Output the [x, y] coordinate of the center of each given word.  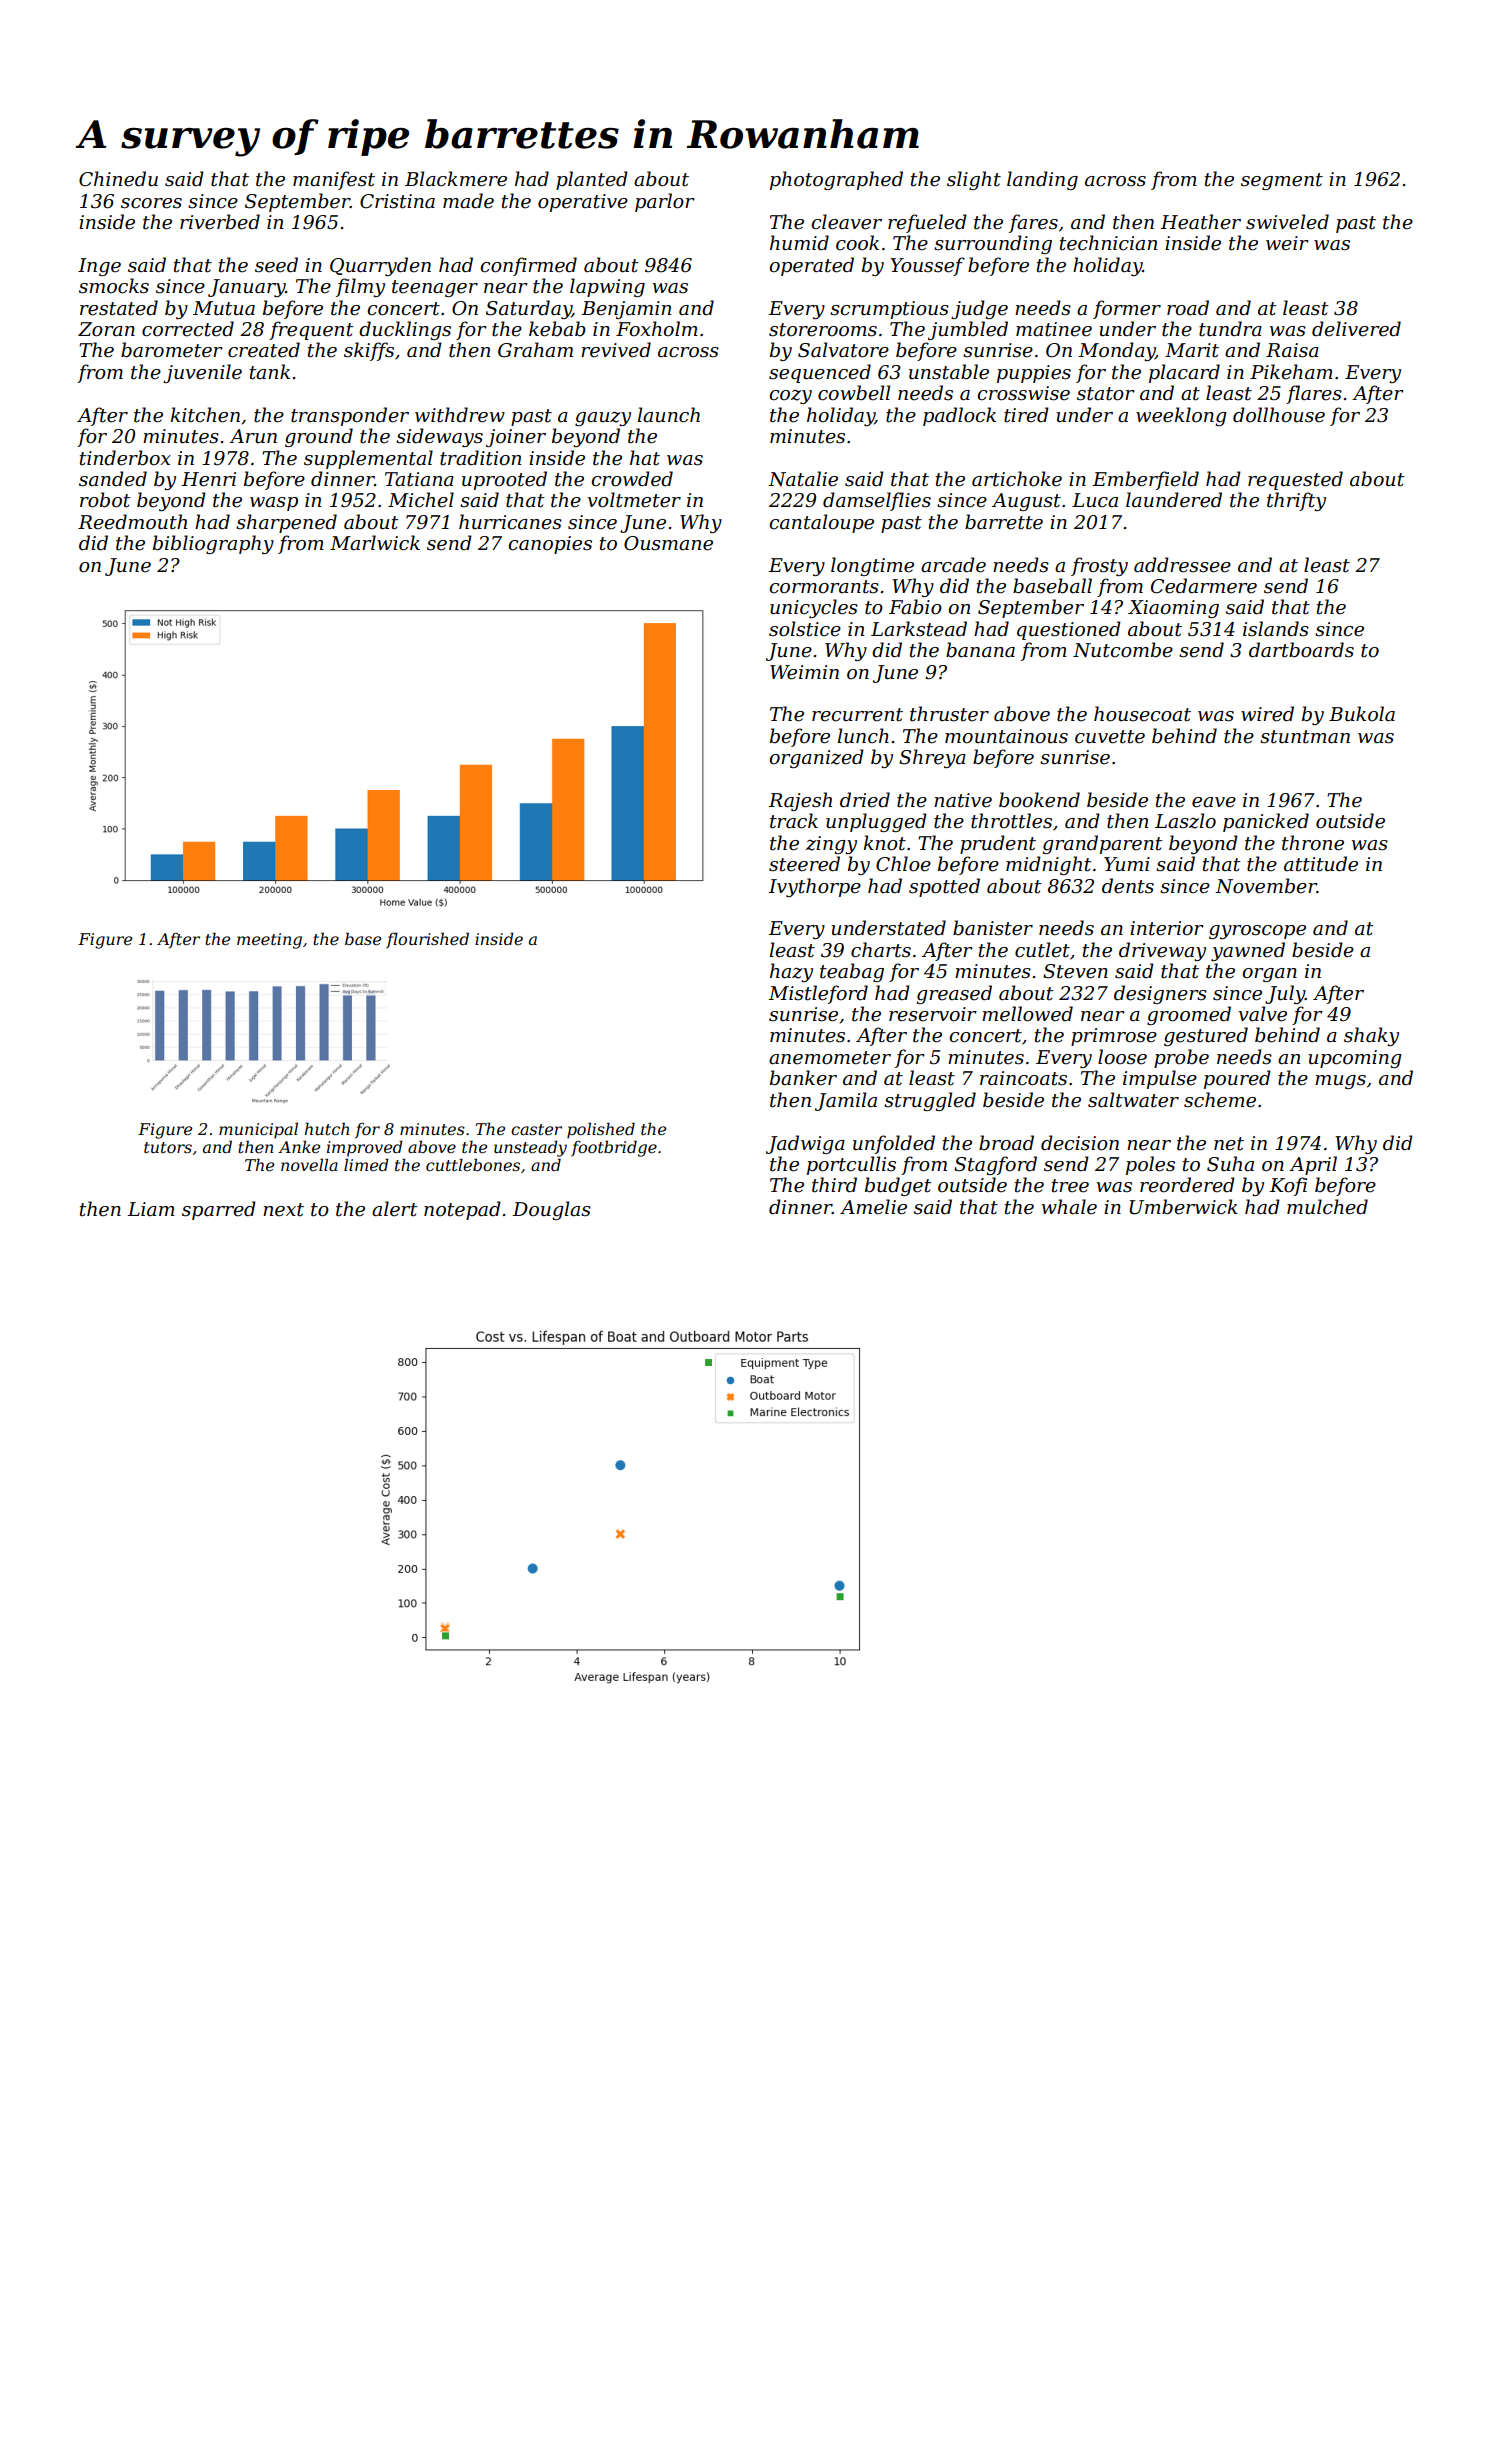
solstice [805, 629]
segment [1282, 181]
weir [1287, 243]
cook [857, 243]
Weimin [804, 672]
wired [1267, 714]
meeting [269, 941]
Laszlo [1185, 821]
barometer [172, 350]
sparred [219, 1210]
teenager [435, 288]
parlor [665, 202]
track [794, 821]
